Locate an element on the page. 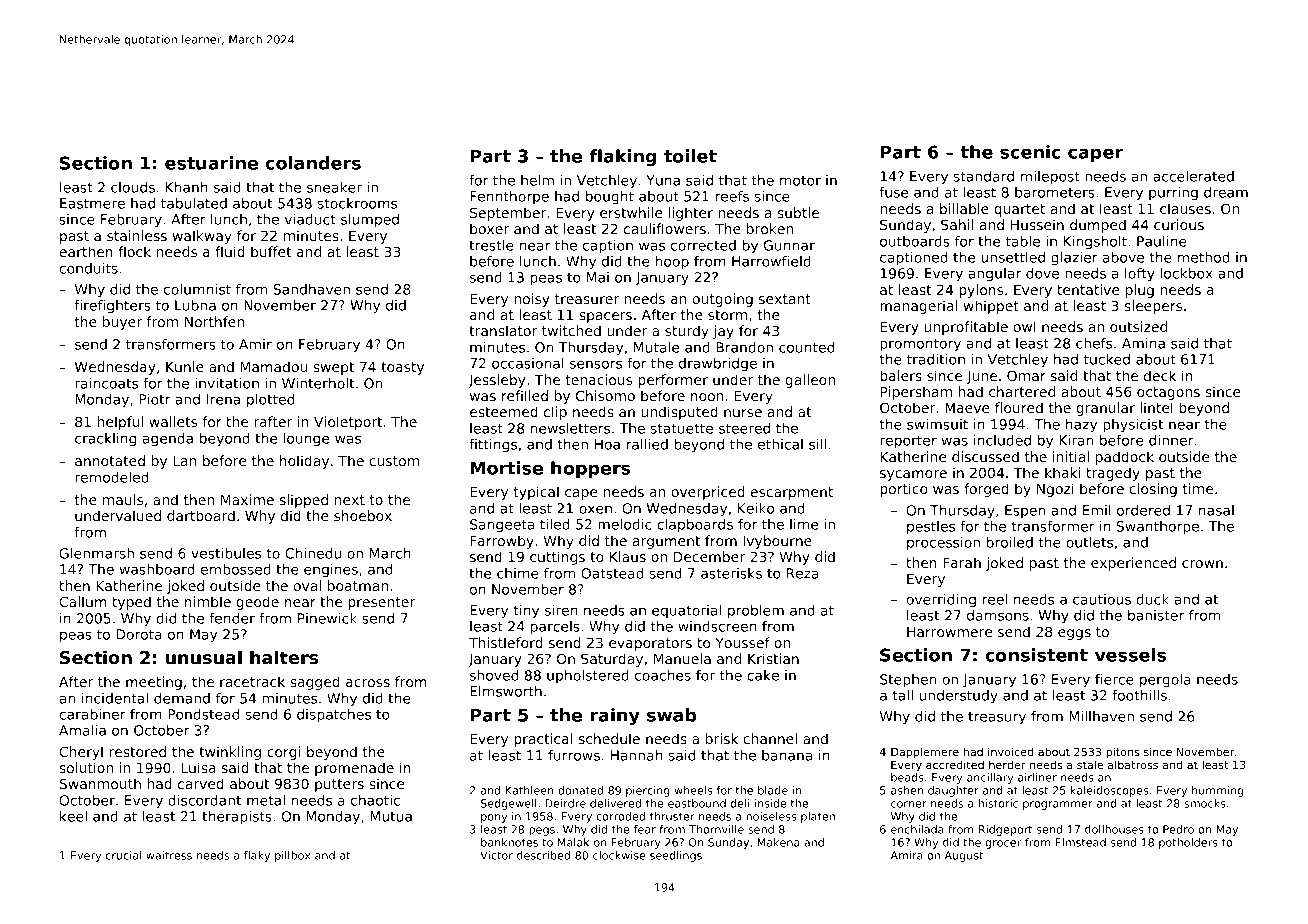 The image size is (1308, 924). Klaus is located at coordinates (628, 556).
